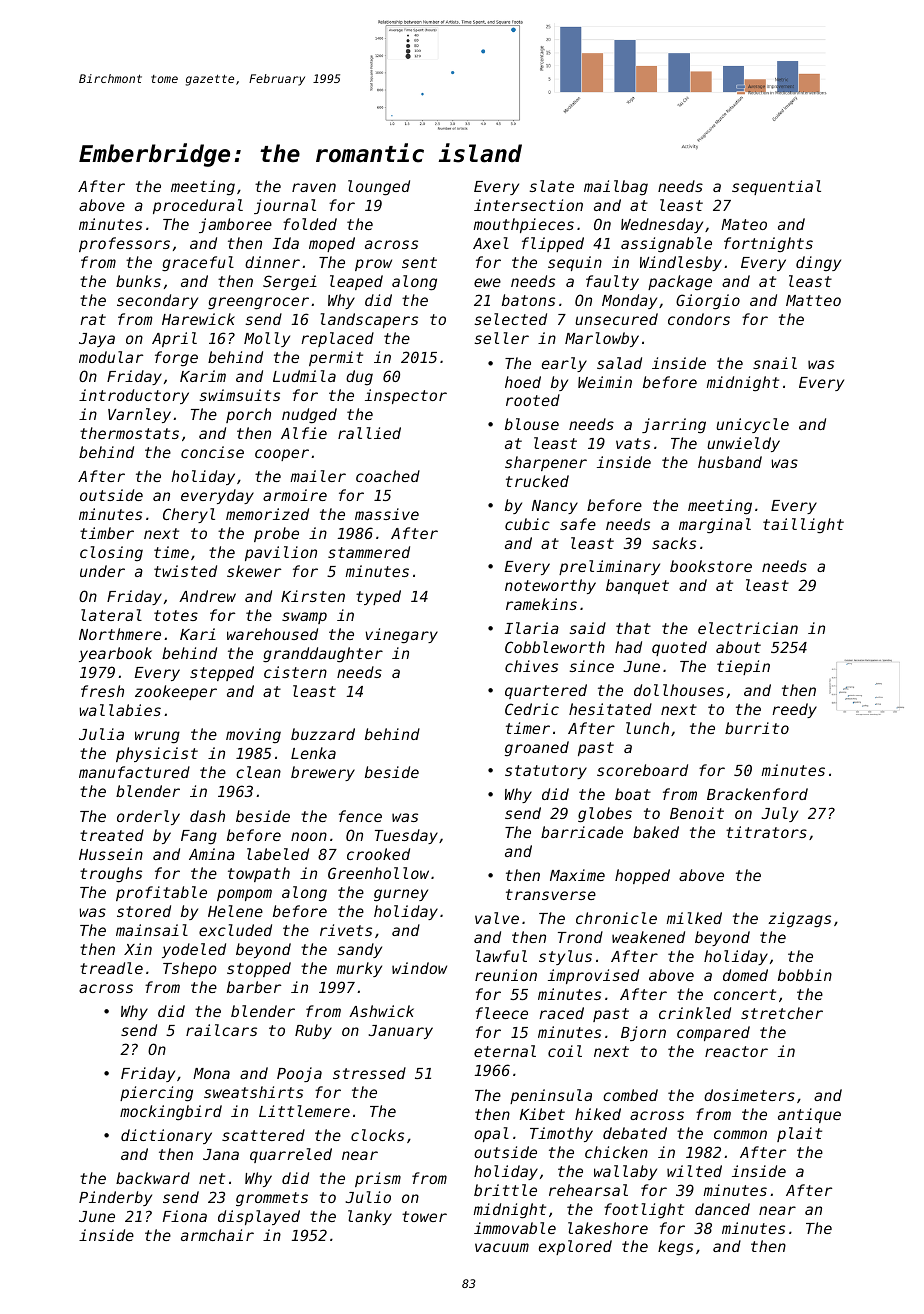 Image resolution: width=924 pixels, height=1314 pixels. I want to click on armchair, so click(217, 1235).
